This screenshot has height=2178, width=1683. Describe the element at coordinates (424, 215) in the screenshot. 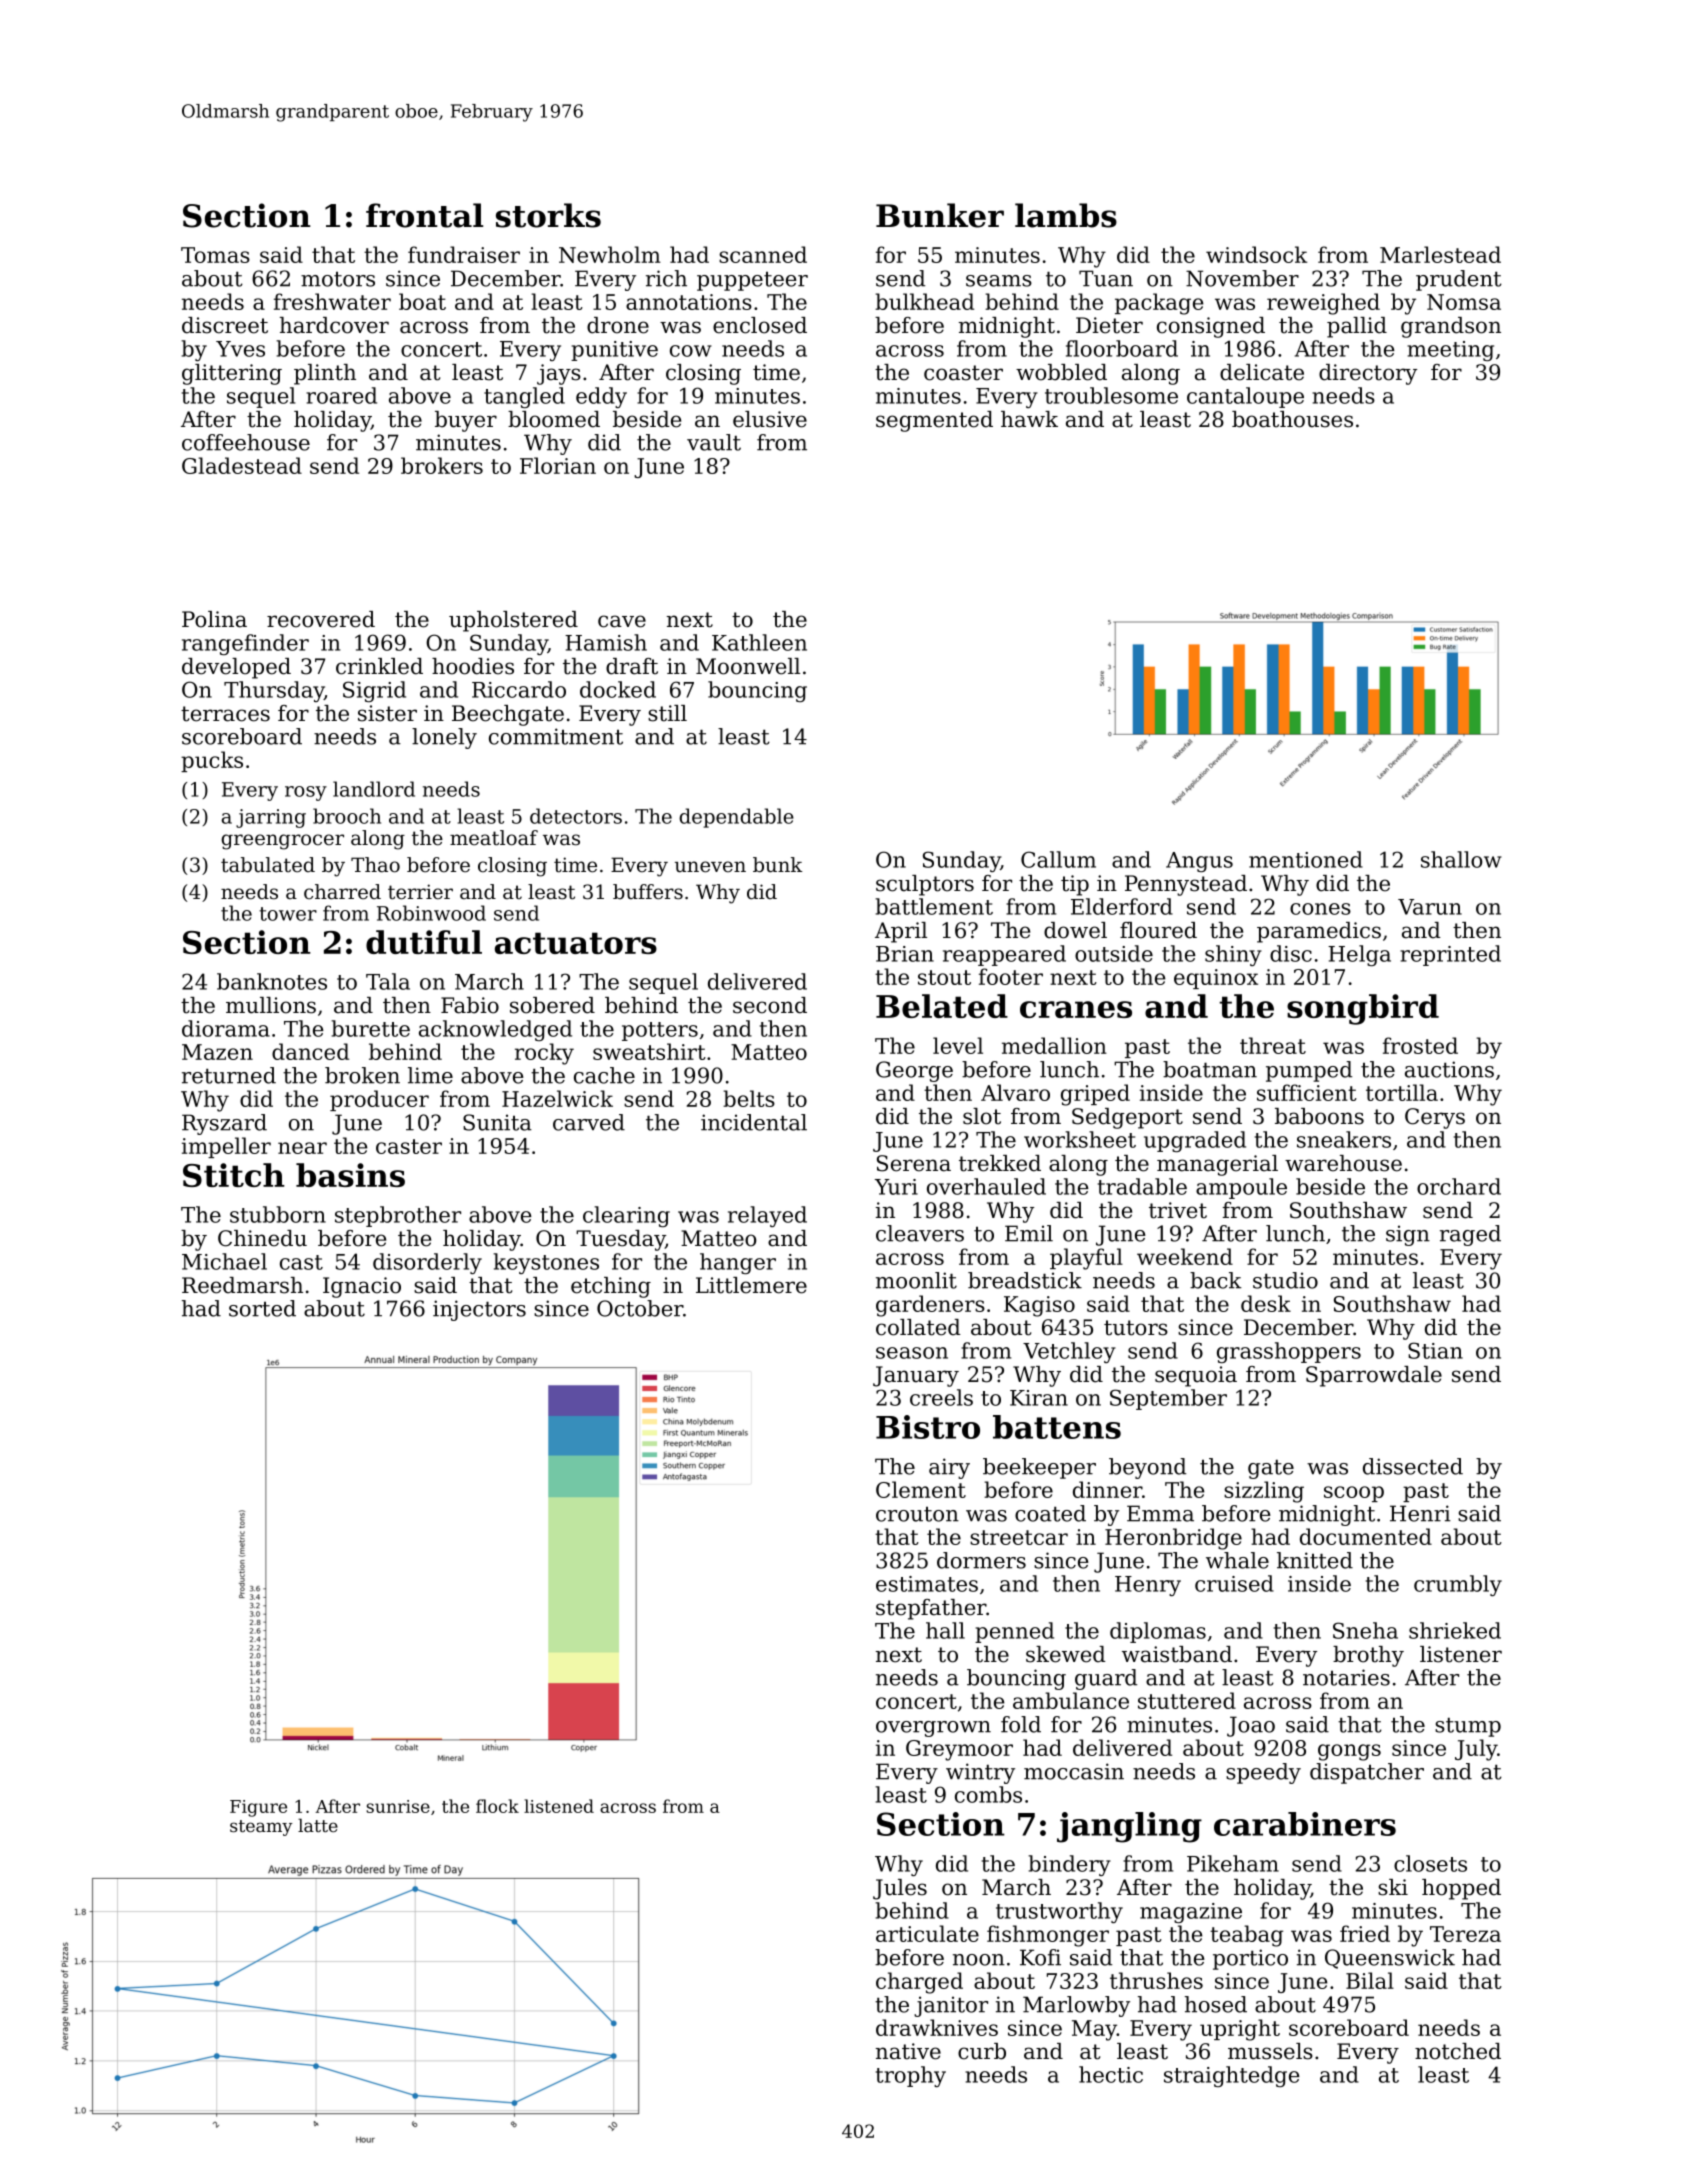

I see `frontal` at that location.
